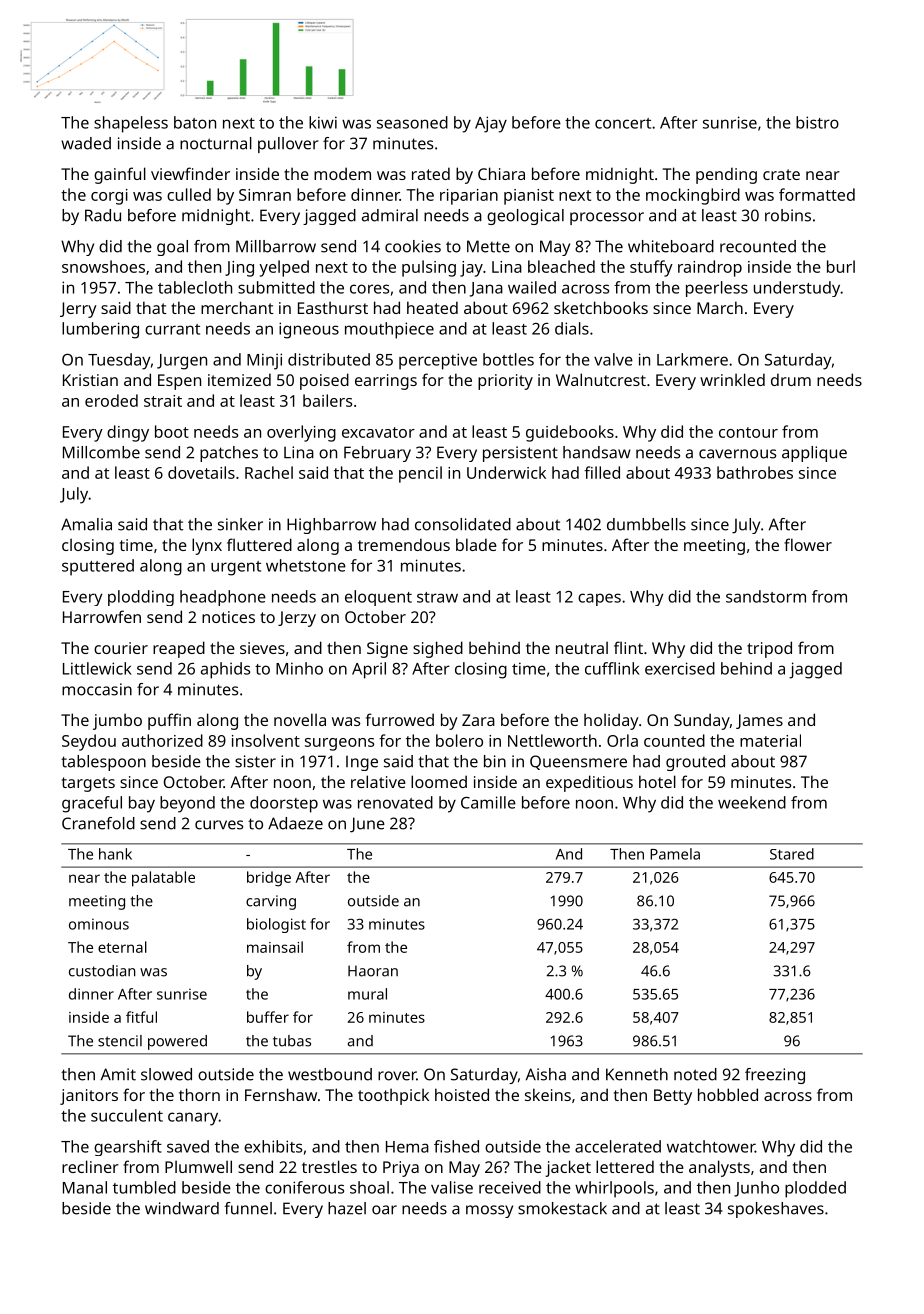 This page has width=924, height=1314. Describe the element at coordinates (671, 246) in the page. I see `whiteboard` at that location.
